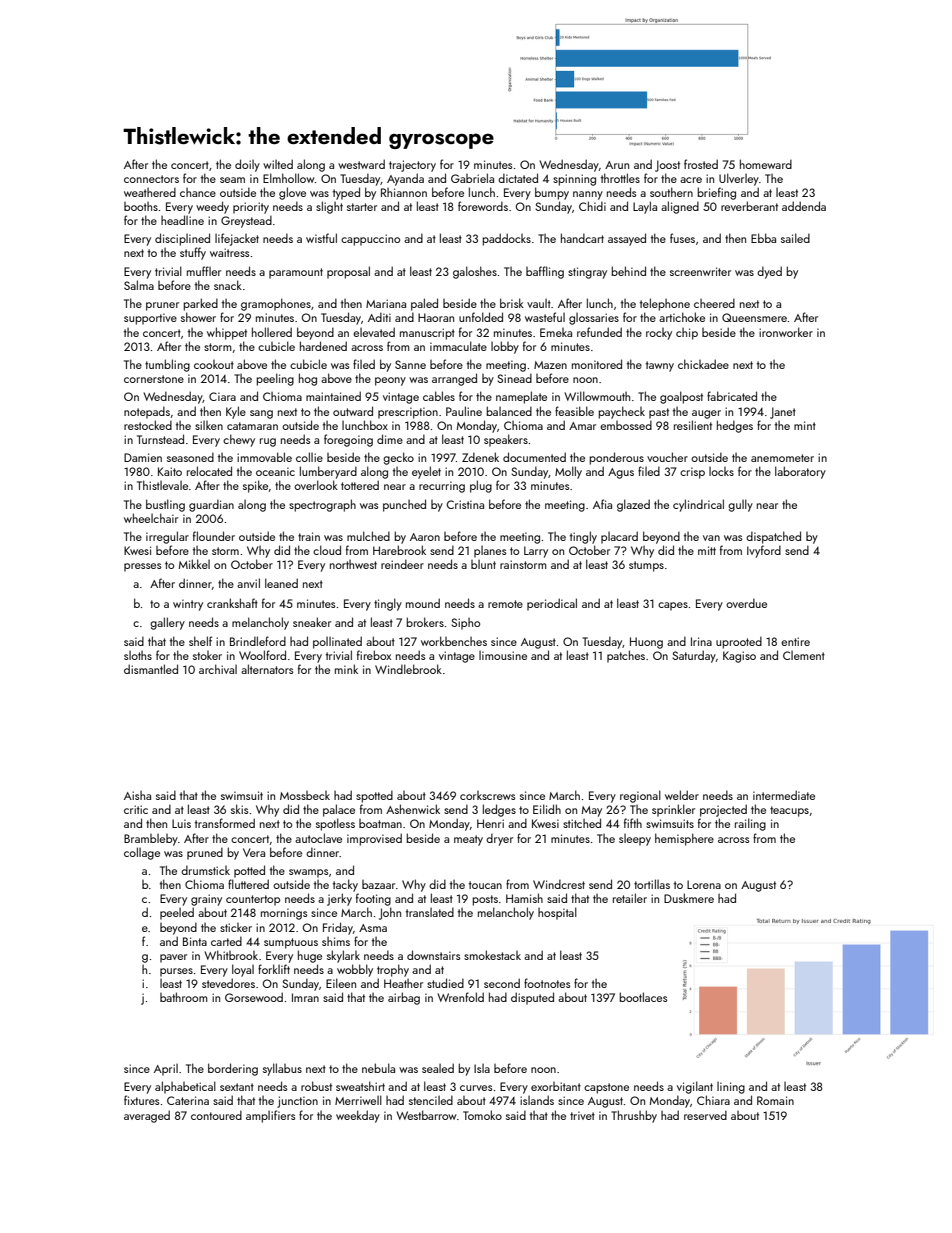 The height and width of the image is (1233, 952). Describe the element at coordinates (483, 564) in the image. I see `blunt` at that location.
